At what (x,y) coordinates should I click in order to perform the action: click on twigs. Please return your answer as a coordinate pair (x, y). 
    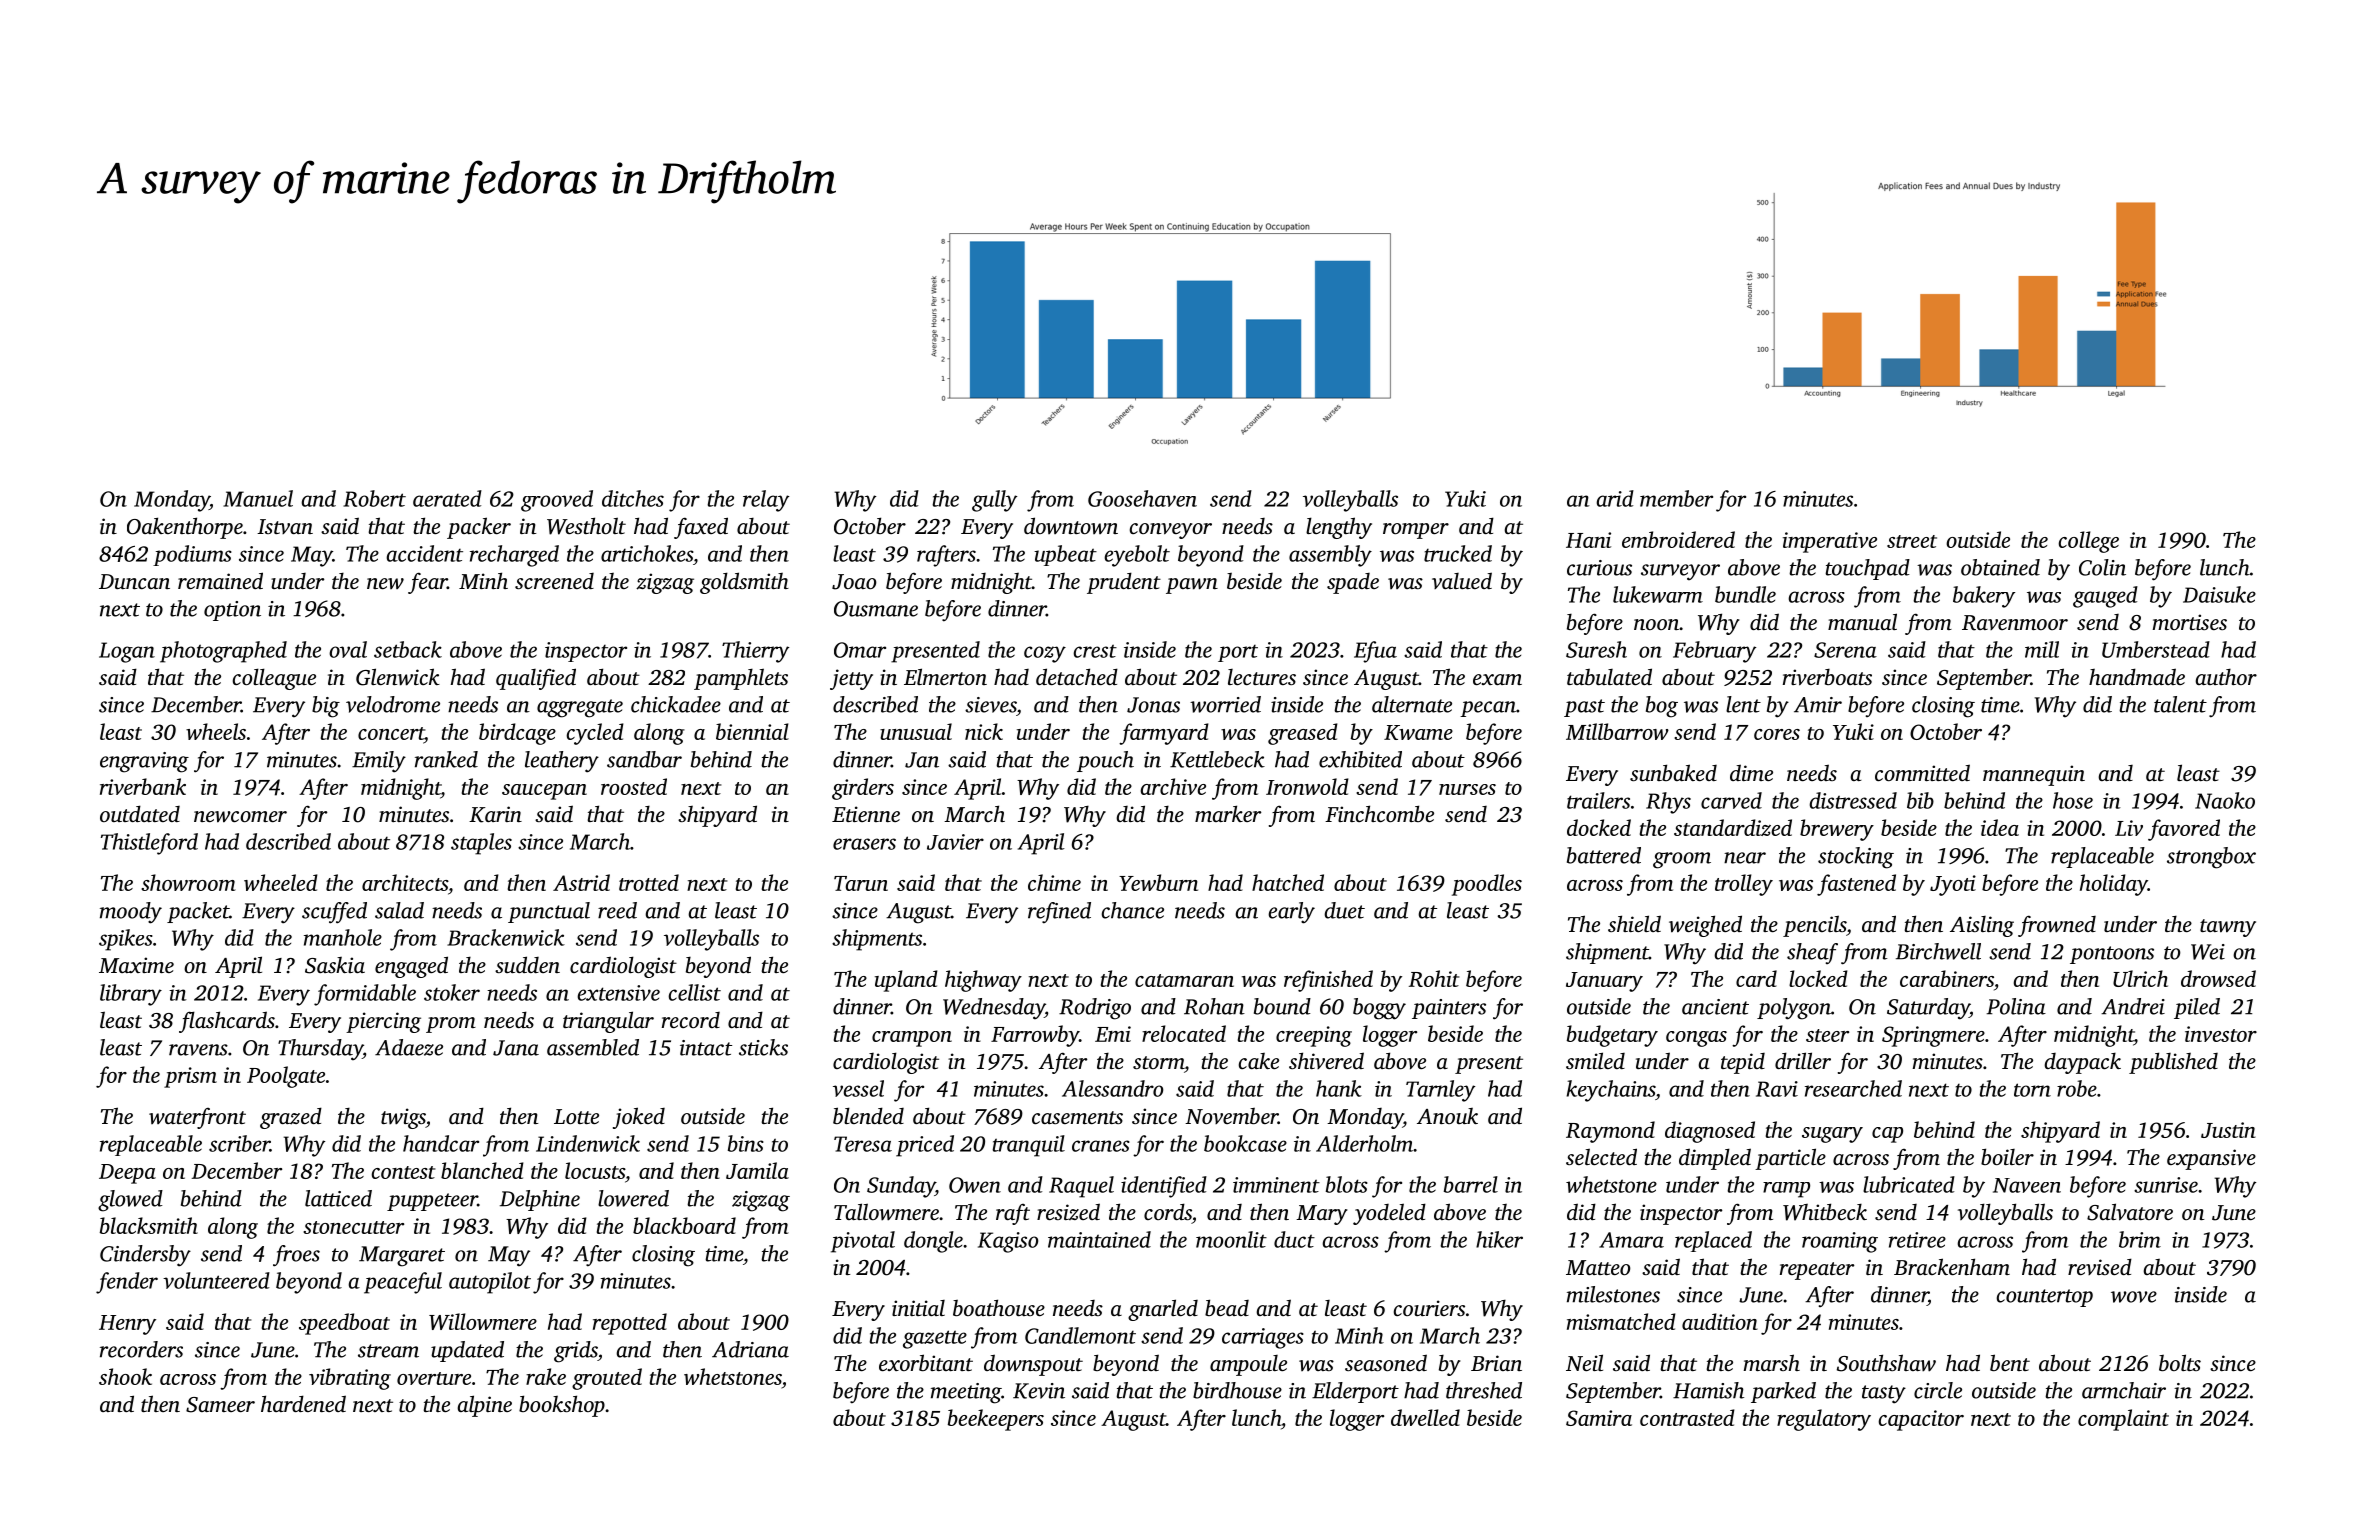
    Looking at the image, I should click on (403, 1118).
